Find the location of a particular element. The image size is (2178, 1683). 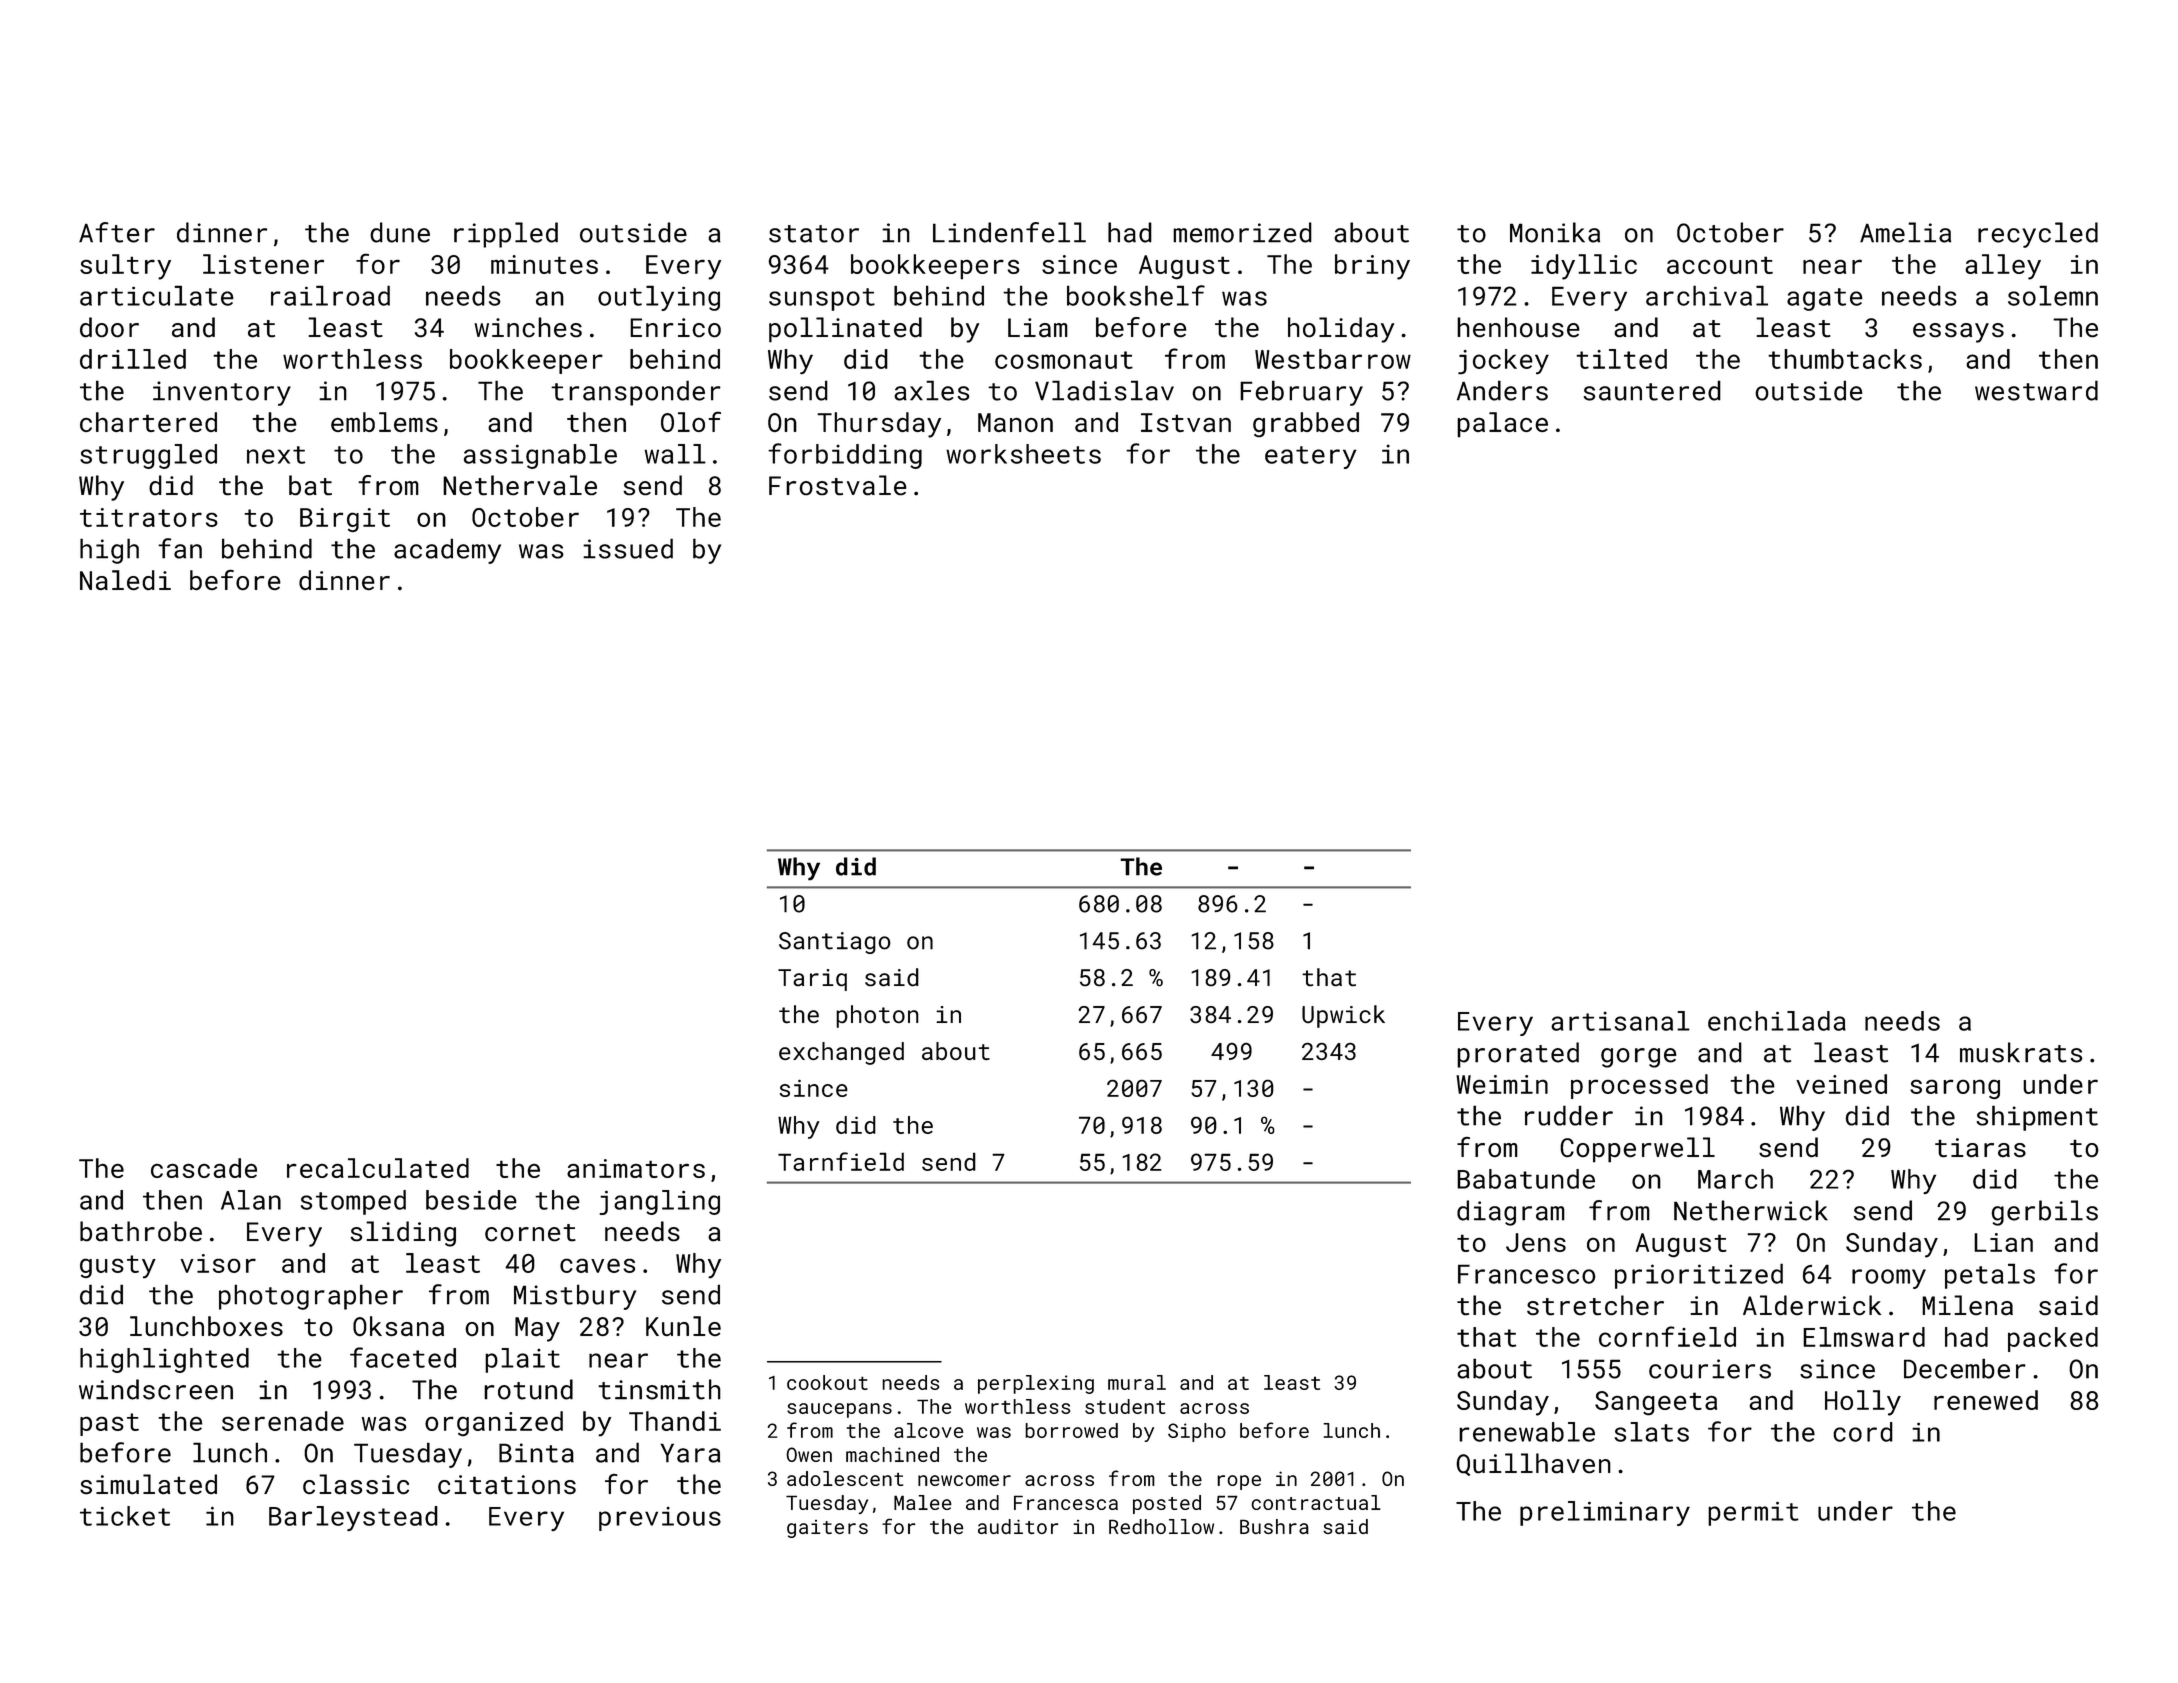

slats is located at coordinates (1651, 1432).
